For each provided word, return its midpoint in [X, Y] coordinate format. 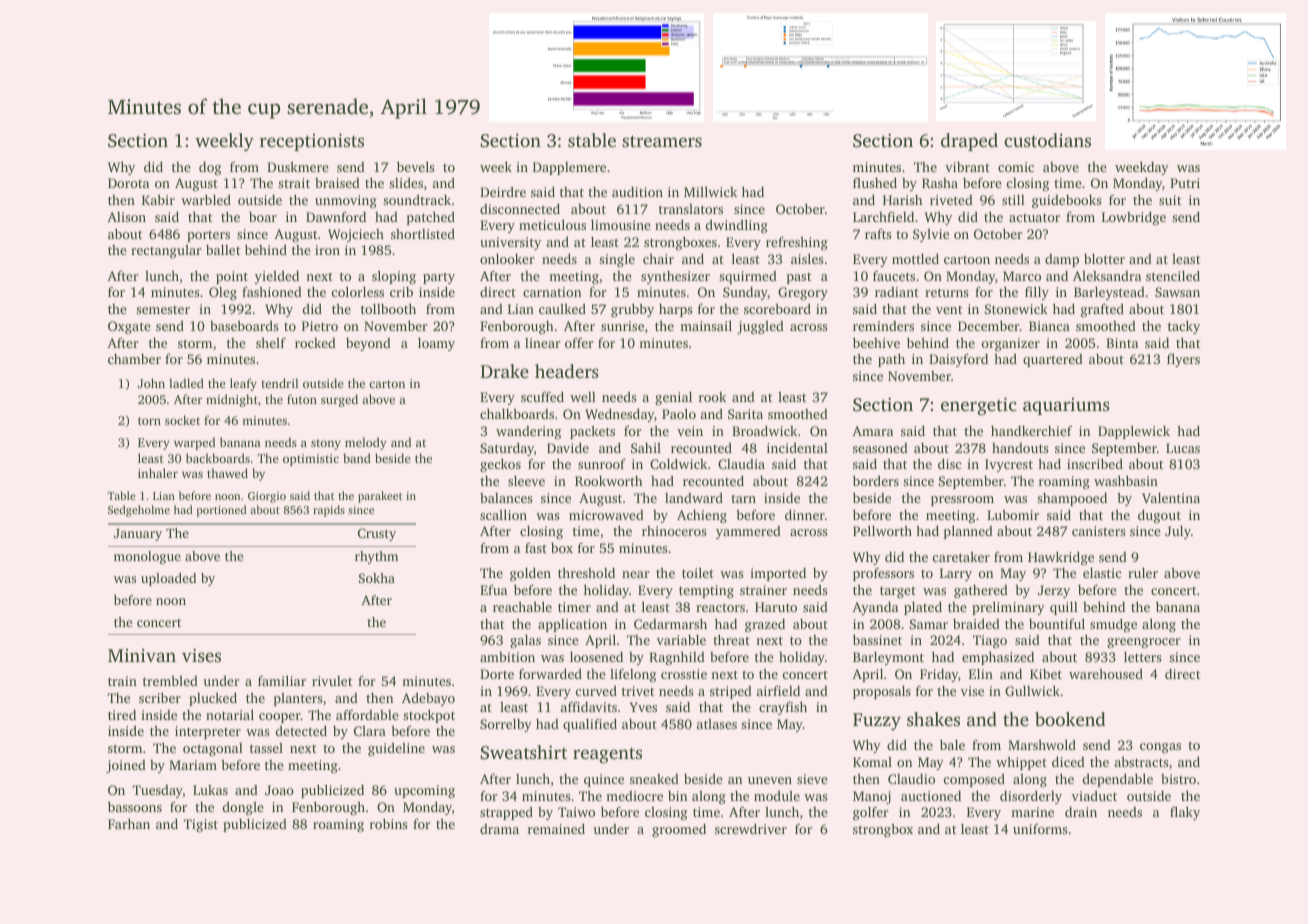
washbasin [1126, 480]
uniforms [1040, 829]
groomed [679, 830]
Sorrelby [506, 725]
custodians [1047, 140]
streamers [662, 141]
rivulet [332, 681]
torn [149, 421]
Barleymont [888, 658]
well [583, 397]
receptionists [312, 142]
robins [388, 823]
